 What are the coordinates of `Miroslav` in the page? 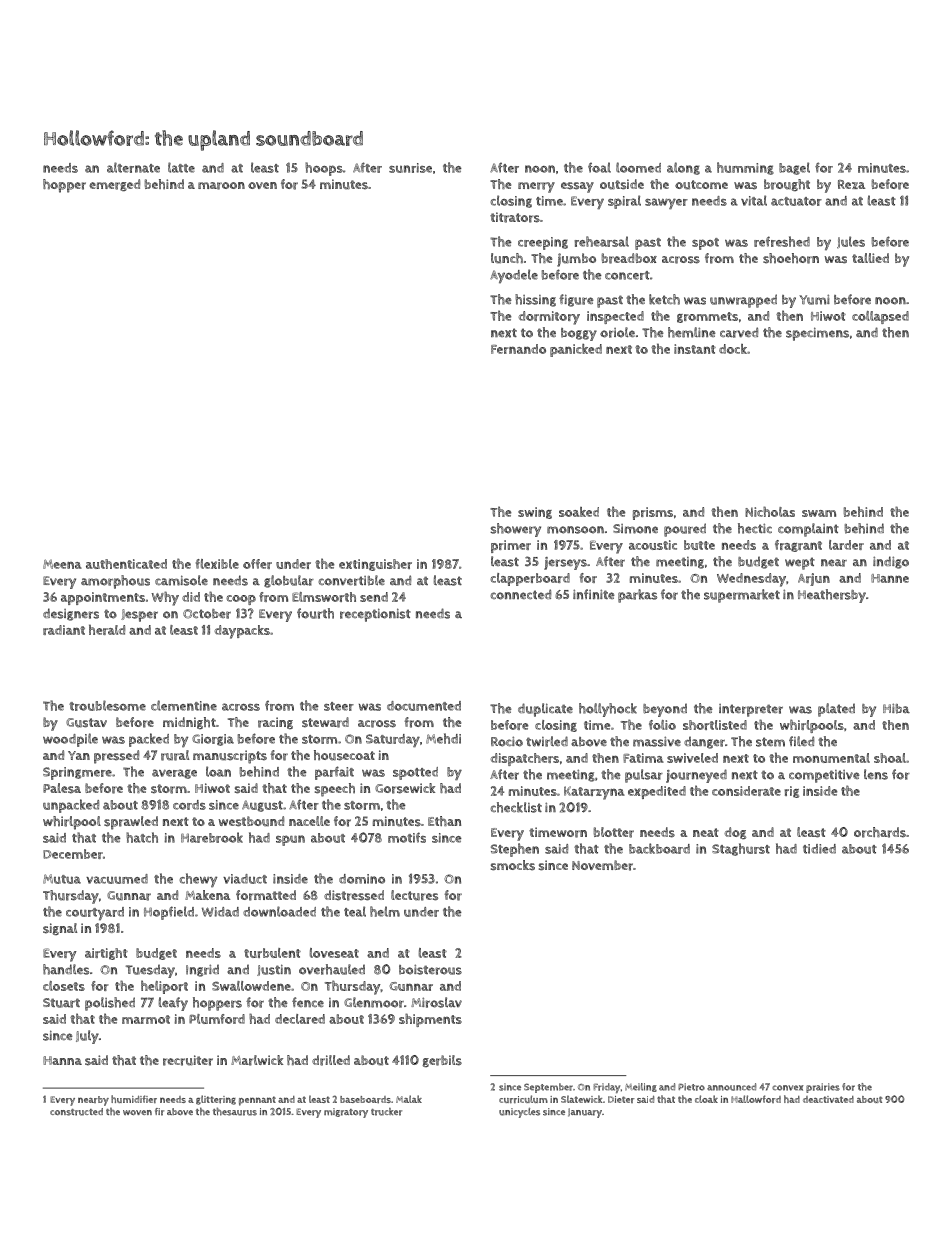 It's located at (436, 1002).
